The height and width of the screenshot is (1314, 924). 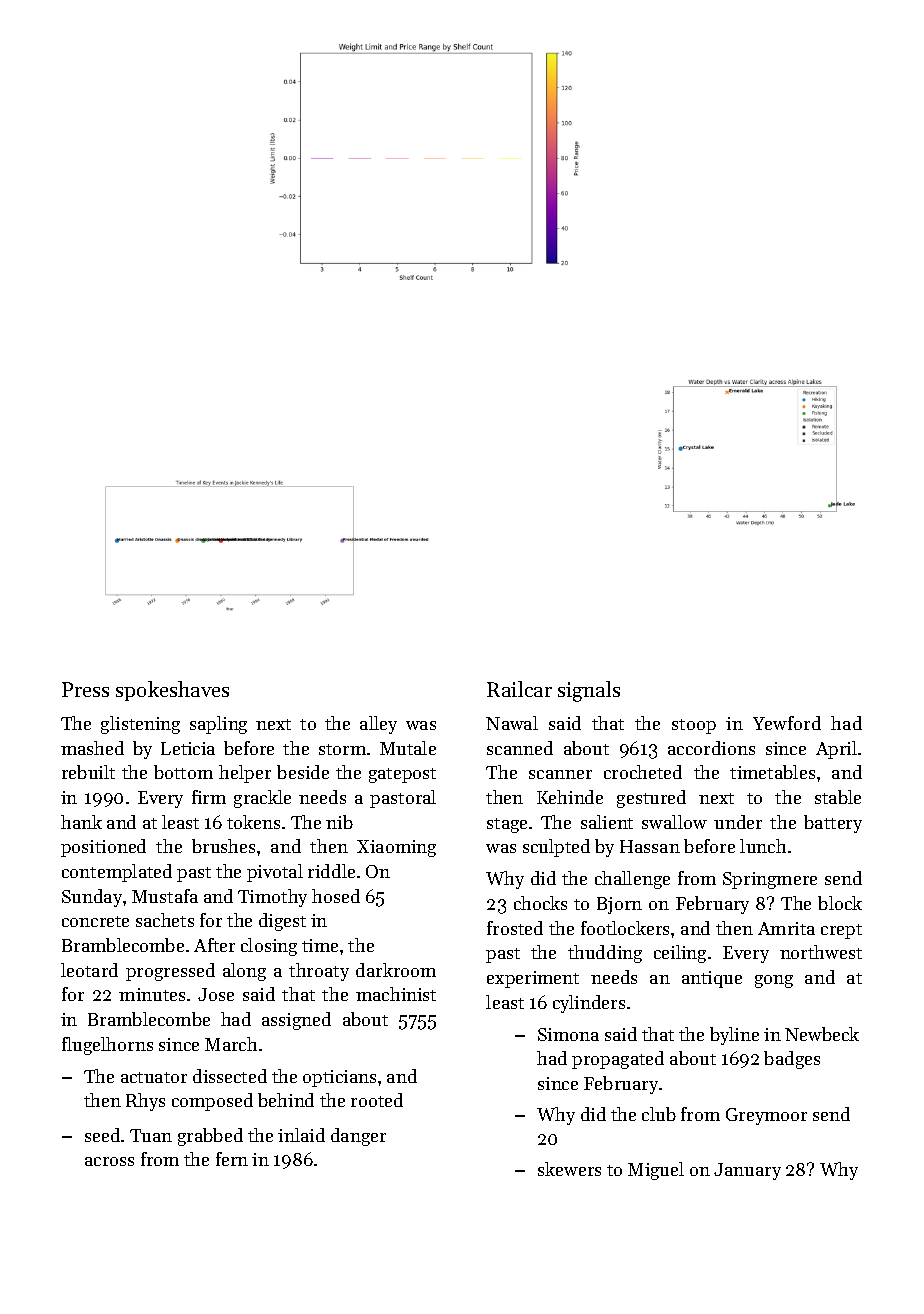 I want to click on accordions, so click(x=711, y=748).
